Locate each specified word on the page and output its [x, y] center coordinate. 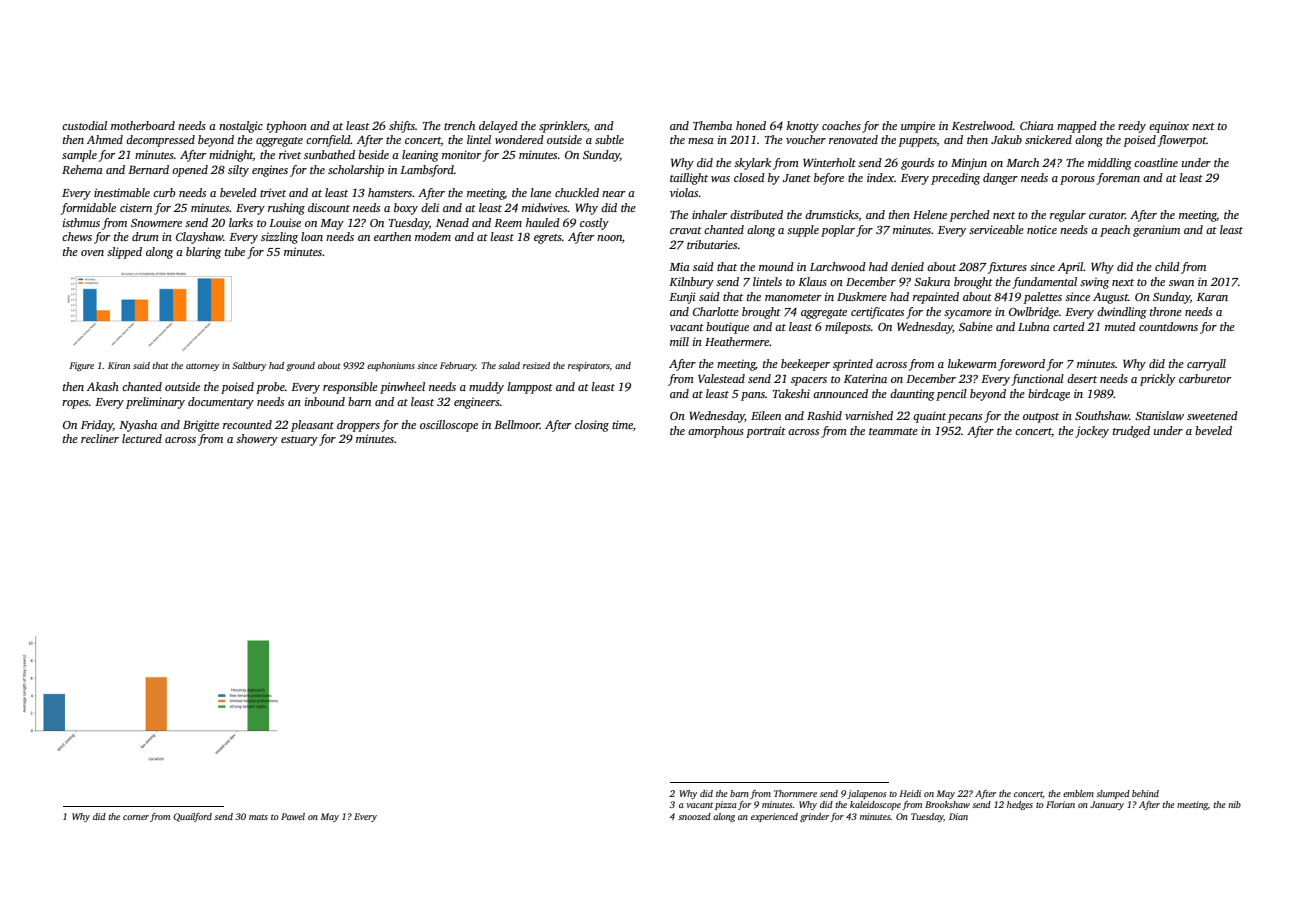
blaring [203, 253]
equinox [1169, 127]
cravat [686, 230]
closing [592, 426]
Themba [712, 125]
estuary [299, 441]
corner [136, 817]
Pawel [293, 816]
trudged [1131, 432]
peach [1115, 231]
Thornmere [795, 793]
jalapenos [866, 794]
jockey [1092, 432]
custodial [84, 125]
